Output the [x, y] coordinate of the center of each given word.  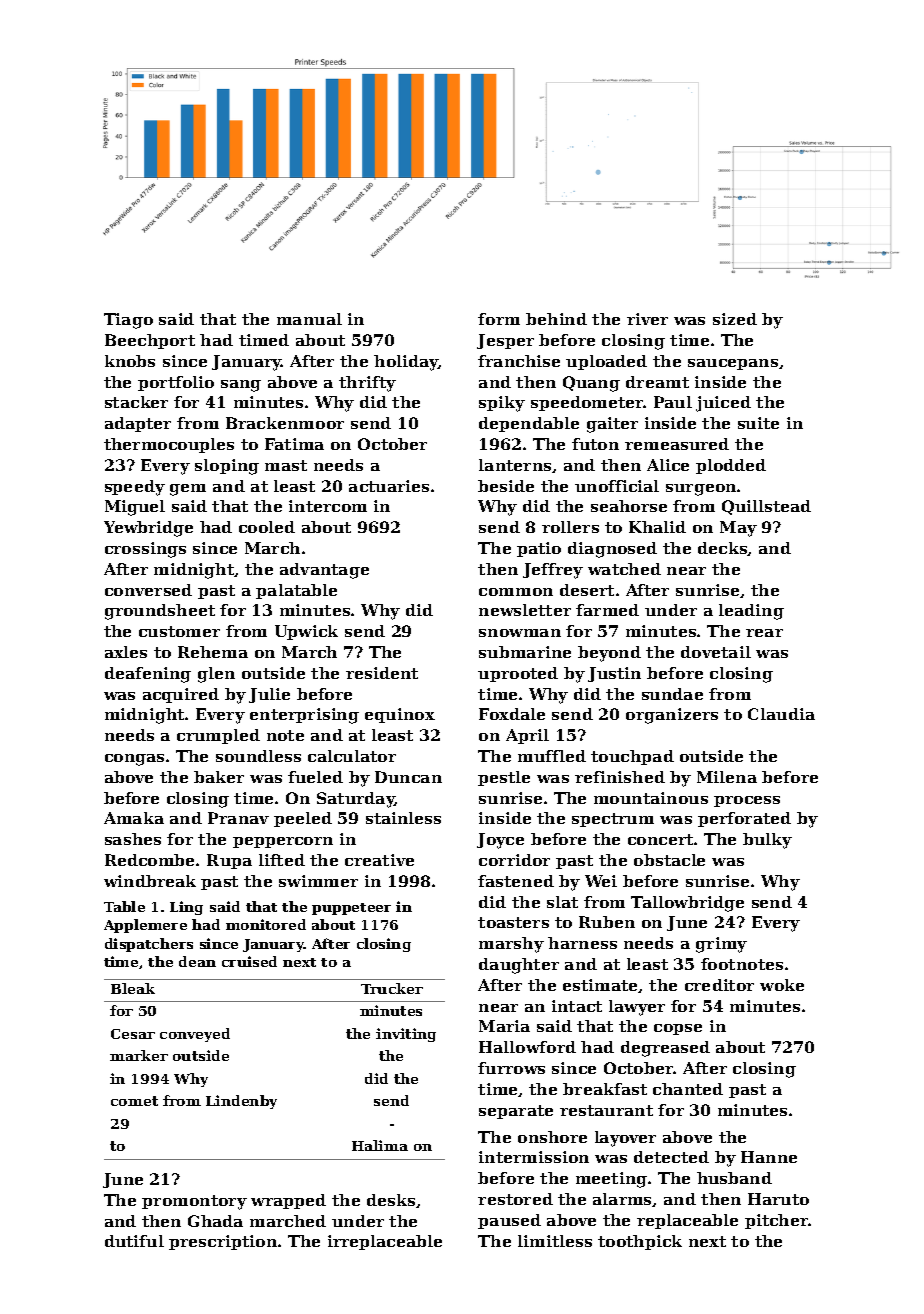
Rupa [229, 861]
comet [134, 1101]
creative [379, 860]
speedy [135, 488]
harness [582, 943]
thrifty [367, 384]
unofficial [617, 486]
